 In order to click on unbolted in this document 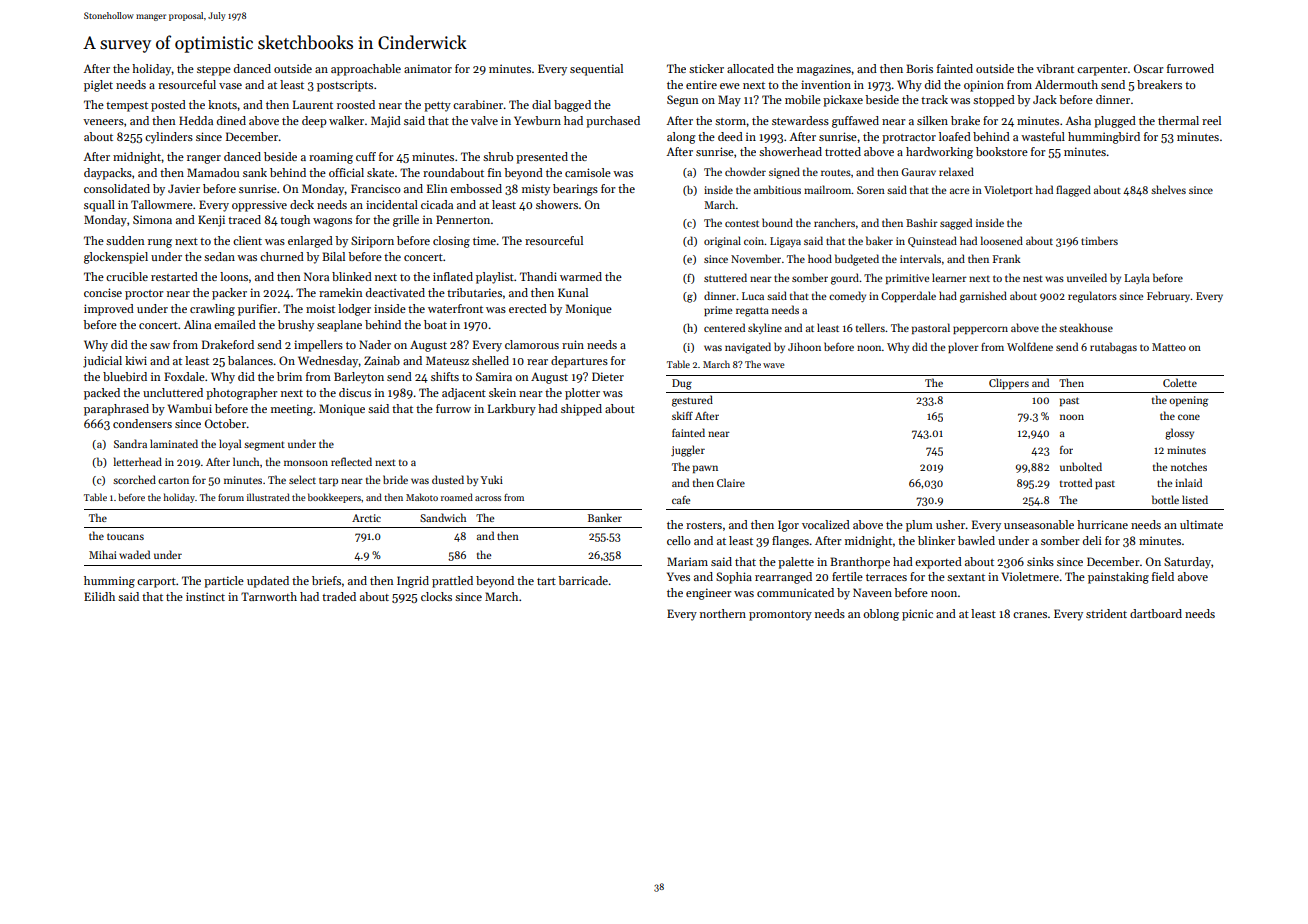, I will do `click(1081, 466)`.
